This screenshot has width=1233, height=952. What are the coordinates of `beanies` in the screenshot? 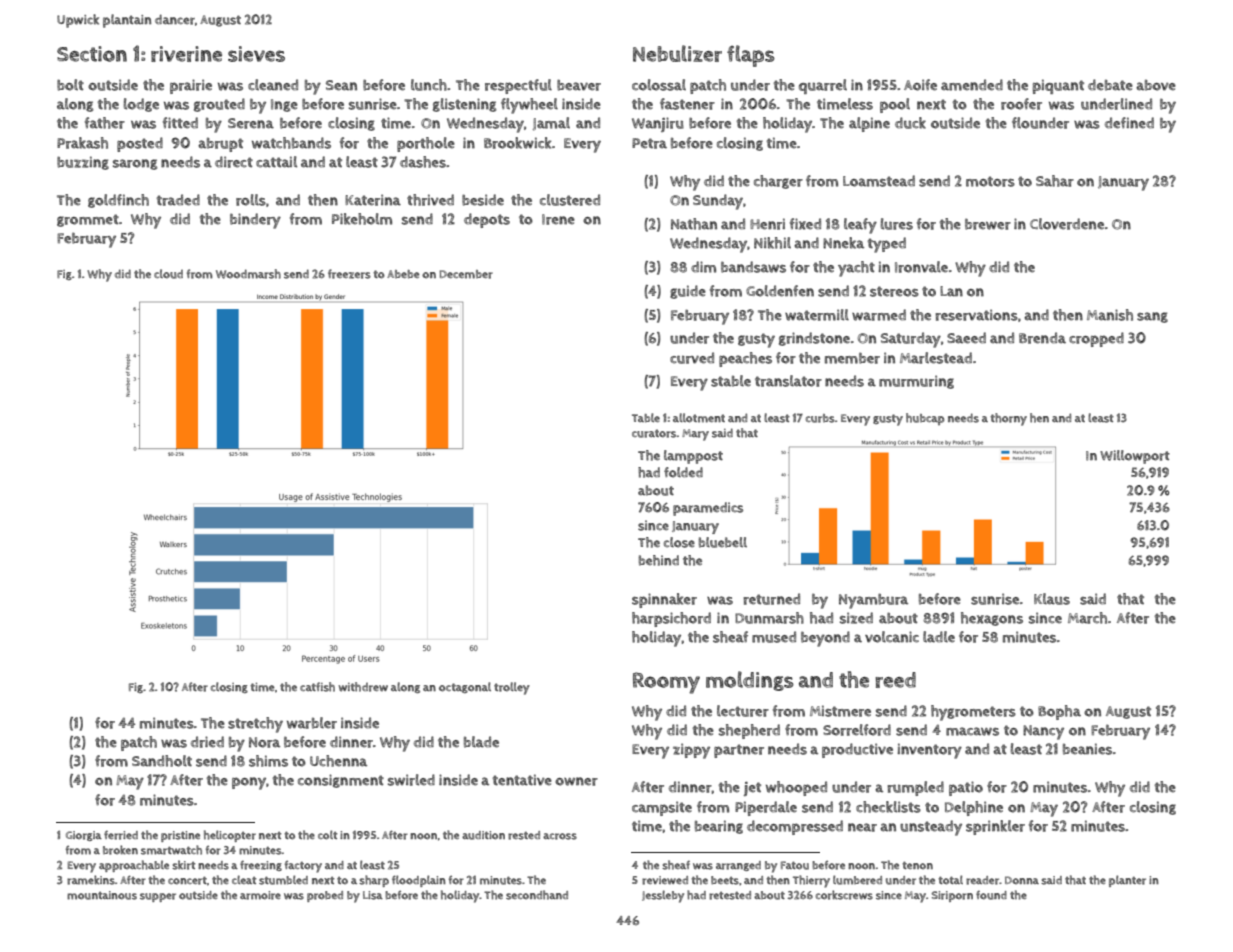 It's located at (1087, 749).
